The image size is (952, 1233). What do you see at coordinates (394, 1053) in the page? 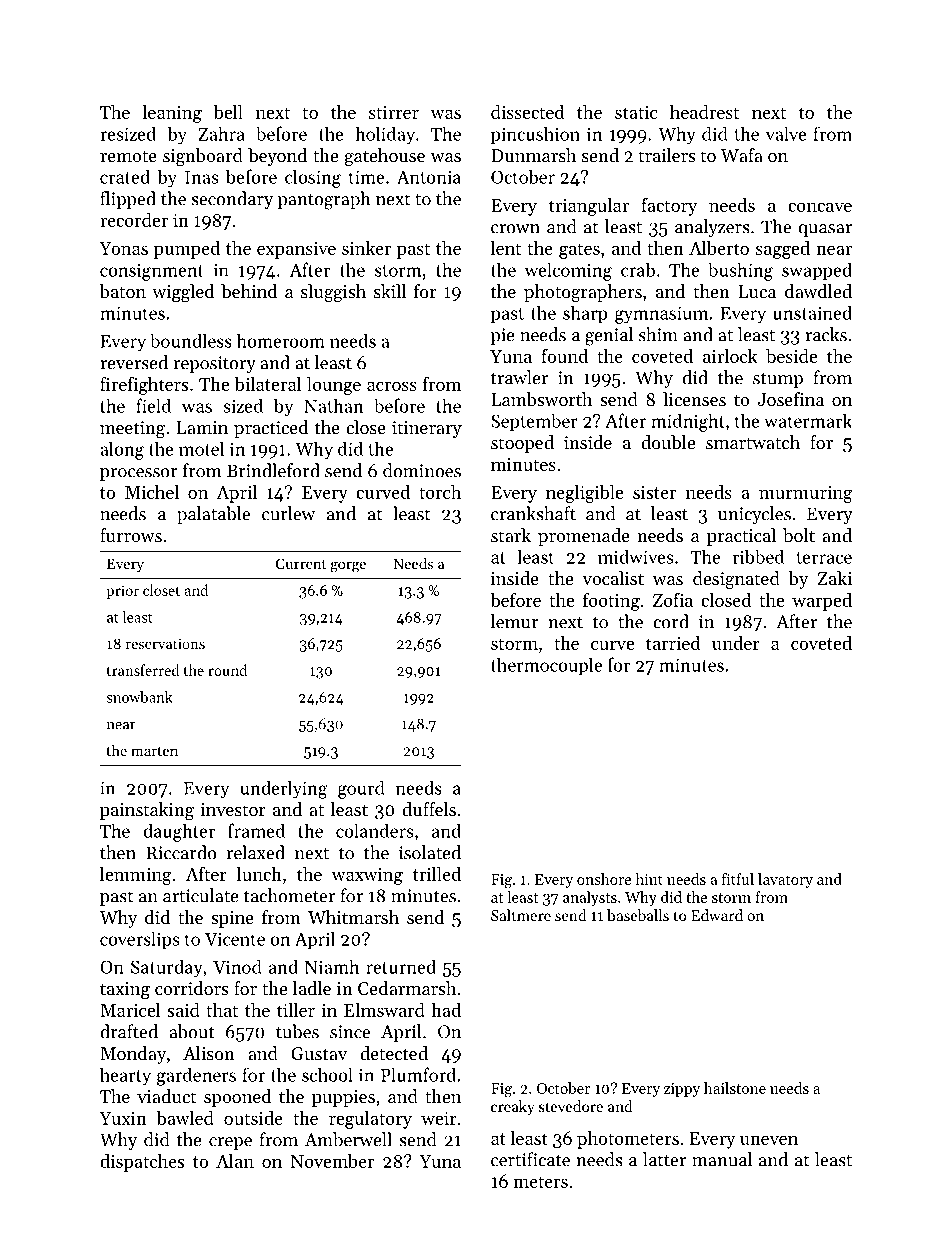
I see `detected` at bounding box center [394, 1053].
